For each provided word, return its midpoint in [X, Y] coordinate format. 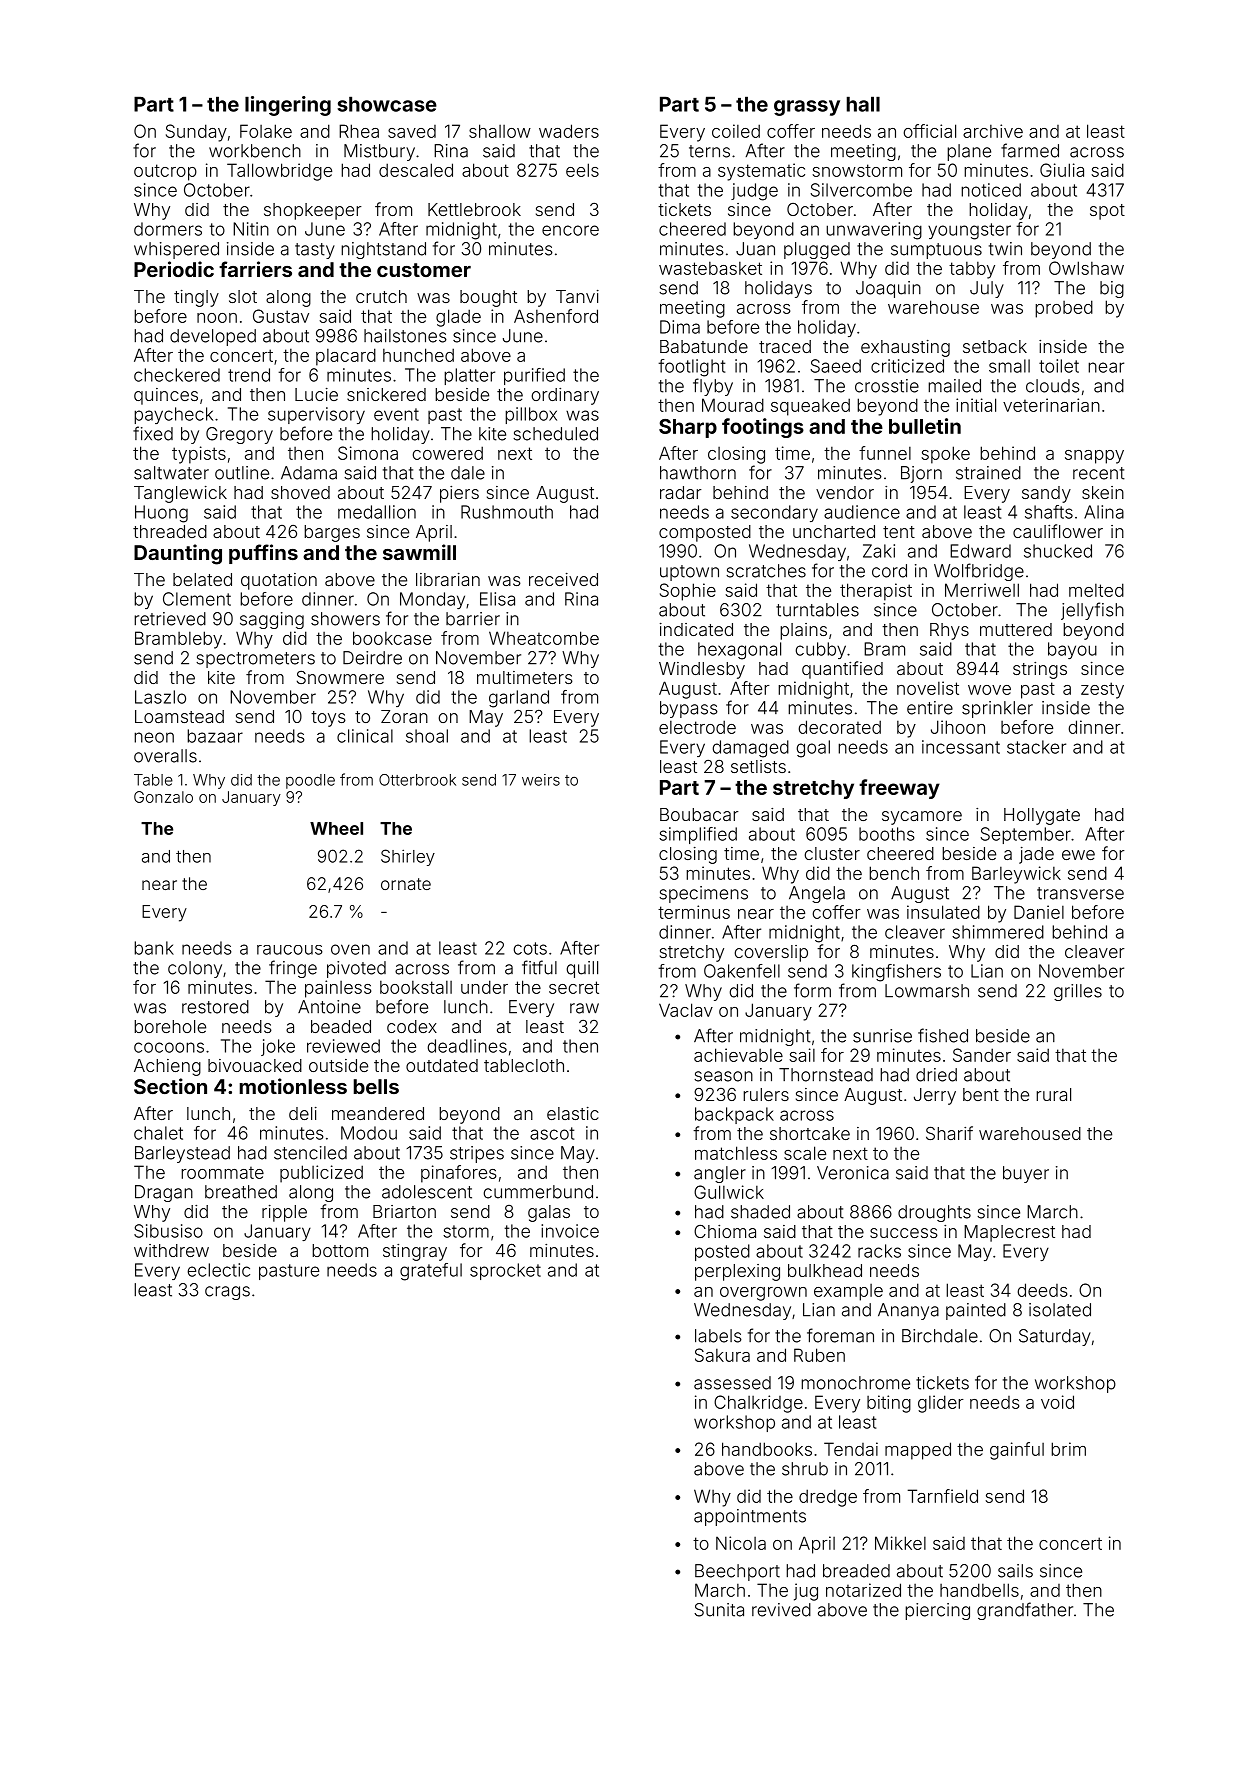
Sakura [722, 1355]
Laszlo [160, 697]
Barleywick [1016, 875]
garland [519, 699]
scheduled [555, 434]
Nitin [251, 229]
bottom [340, 1250]
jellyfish [1092, 611]
